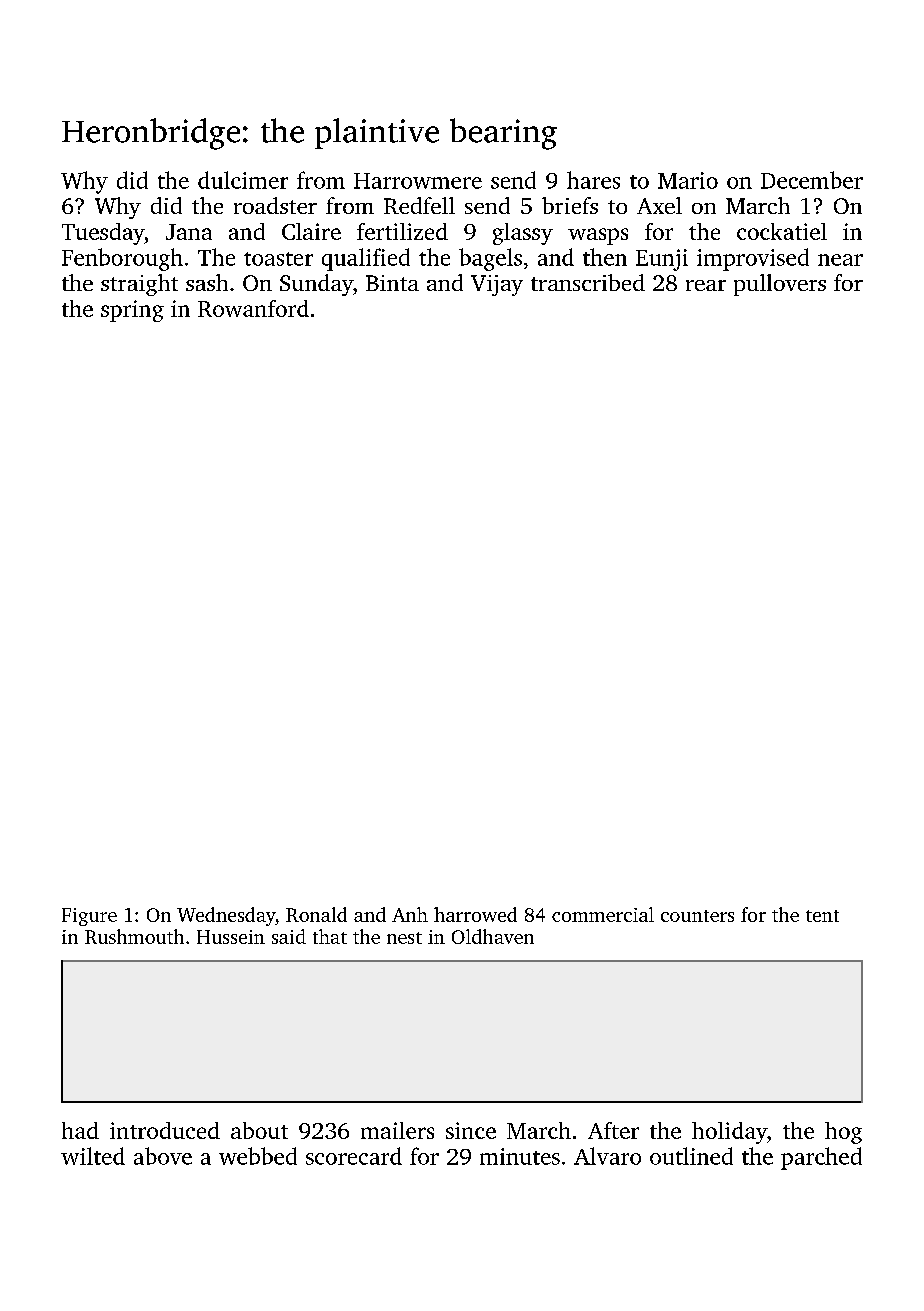 The image size is (924, 1311). Describe the element at coordinates (812, 180) in the image. I see `December` at that location.
